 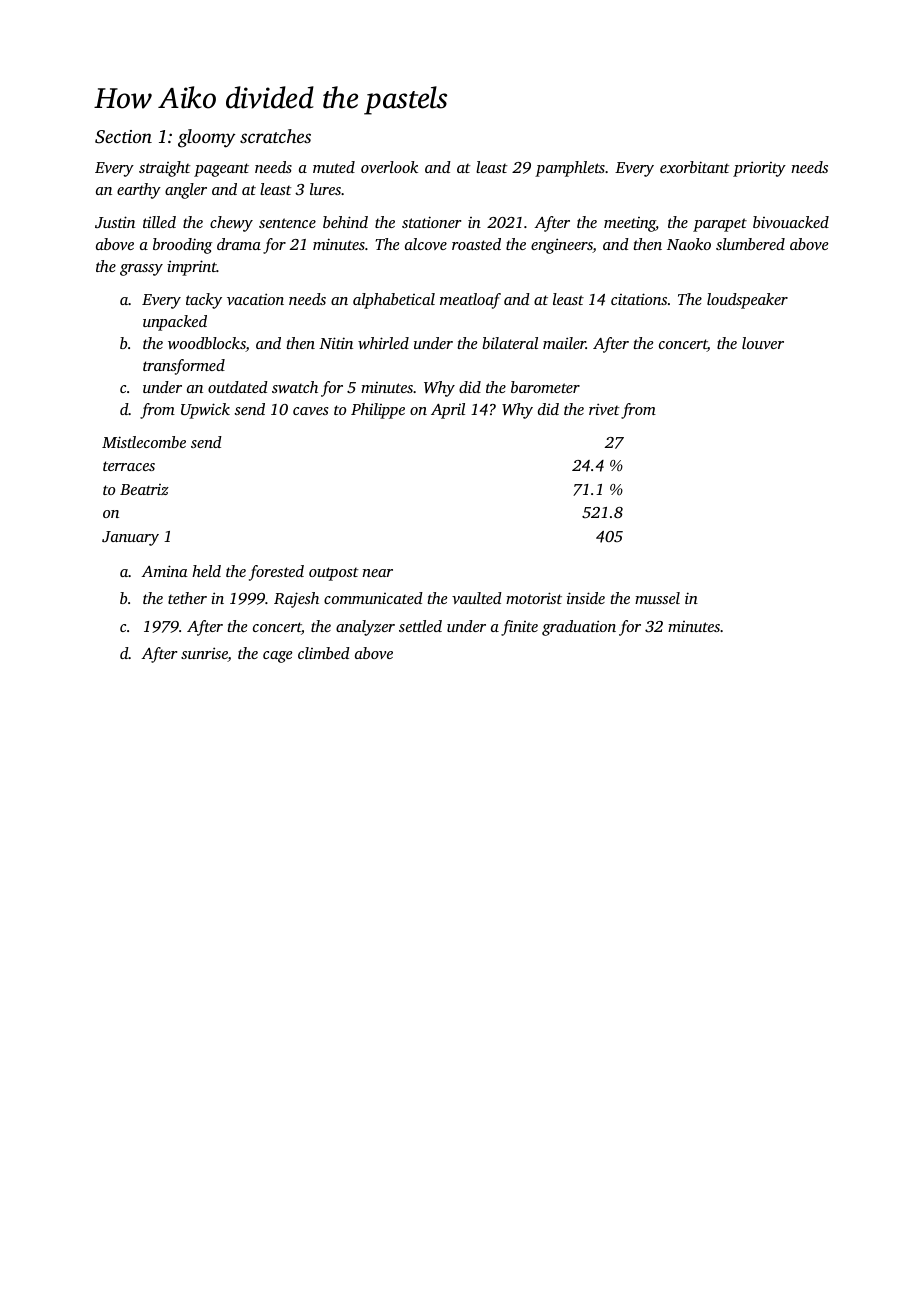 I want to click on finite, so click(x=519, y=628).
